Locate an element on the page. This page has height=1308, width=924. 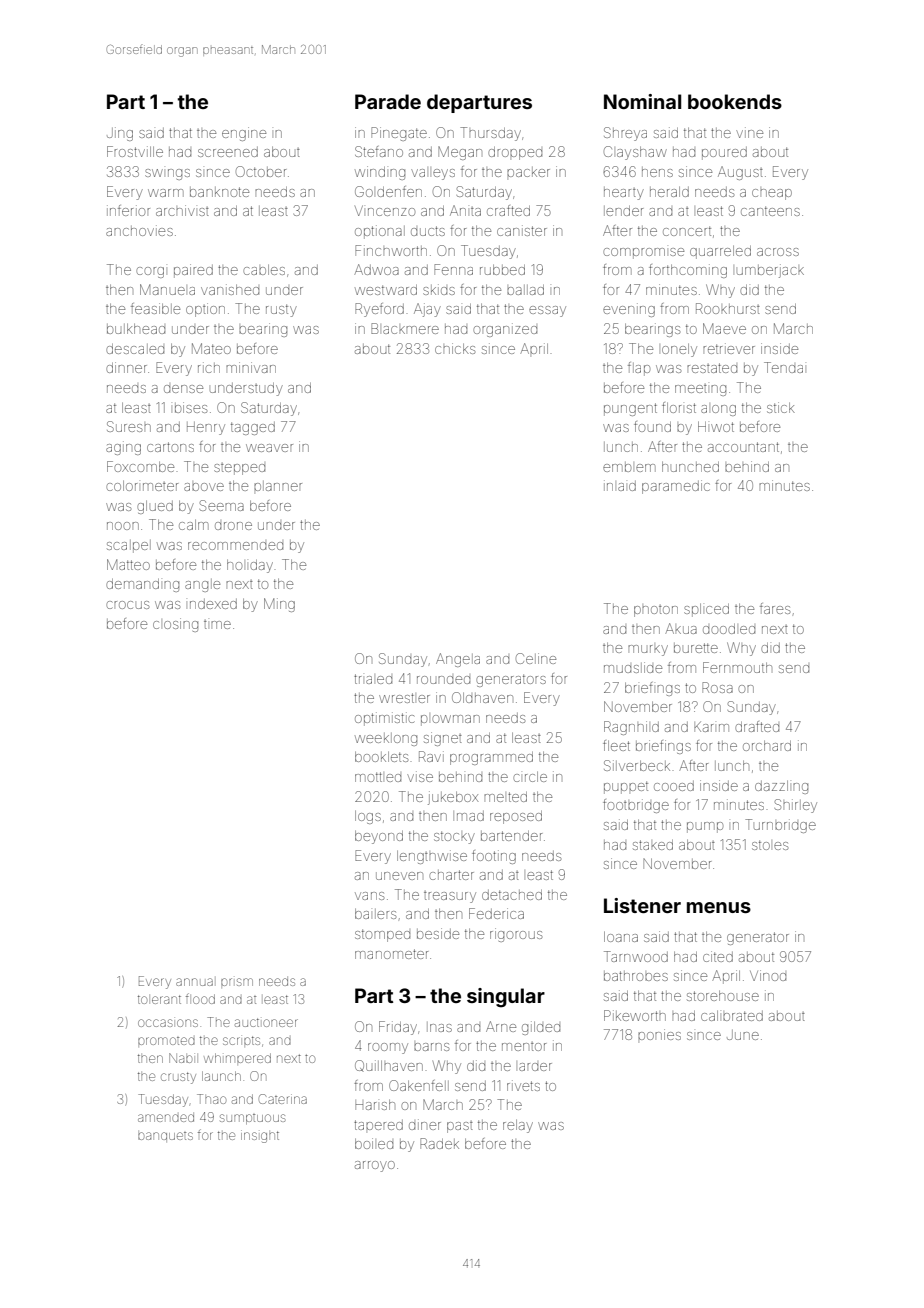
bookends is located at coordinates (735, 101).
